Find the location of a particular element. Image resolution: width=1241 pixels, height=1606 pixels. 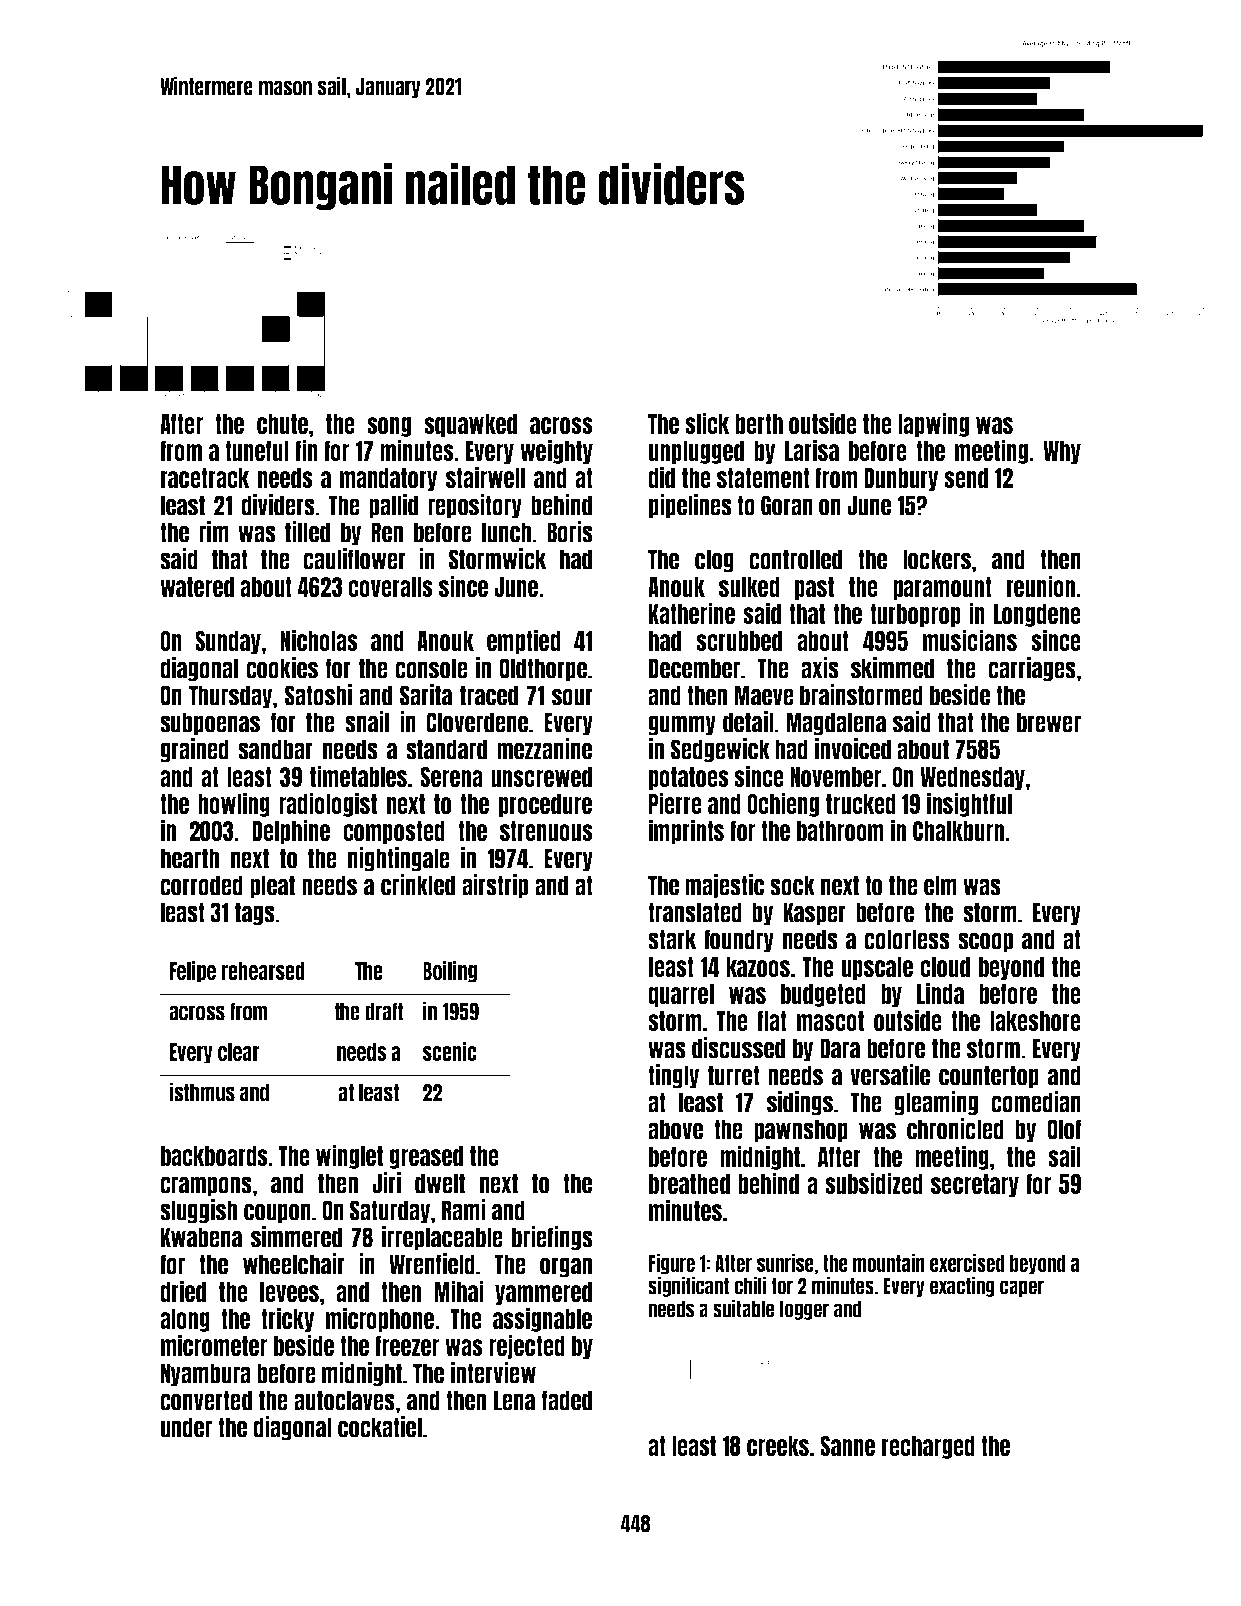

tuneful is located at coordinates (257, 451).
